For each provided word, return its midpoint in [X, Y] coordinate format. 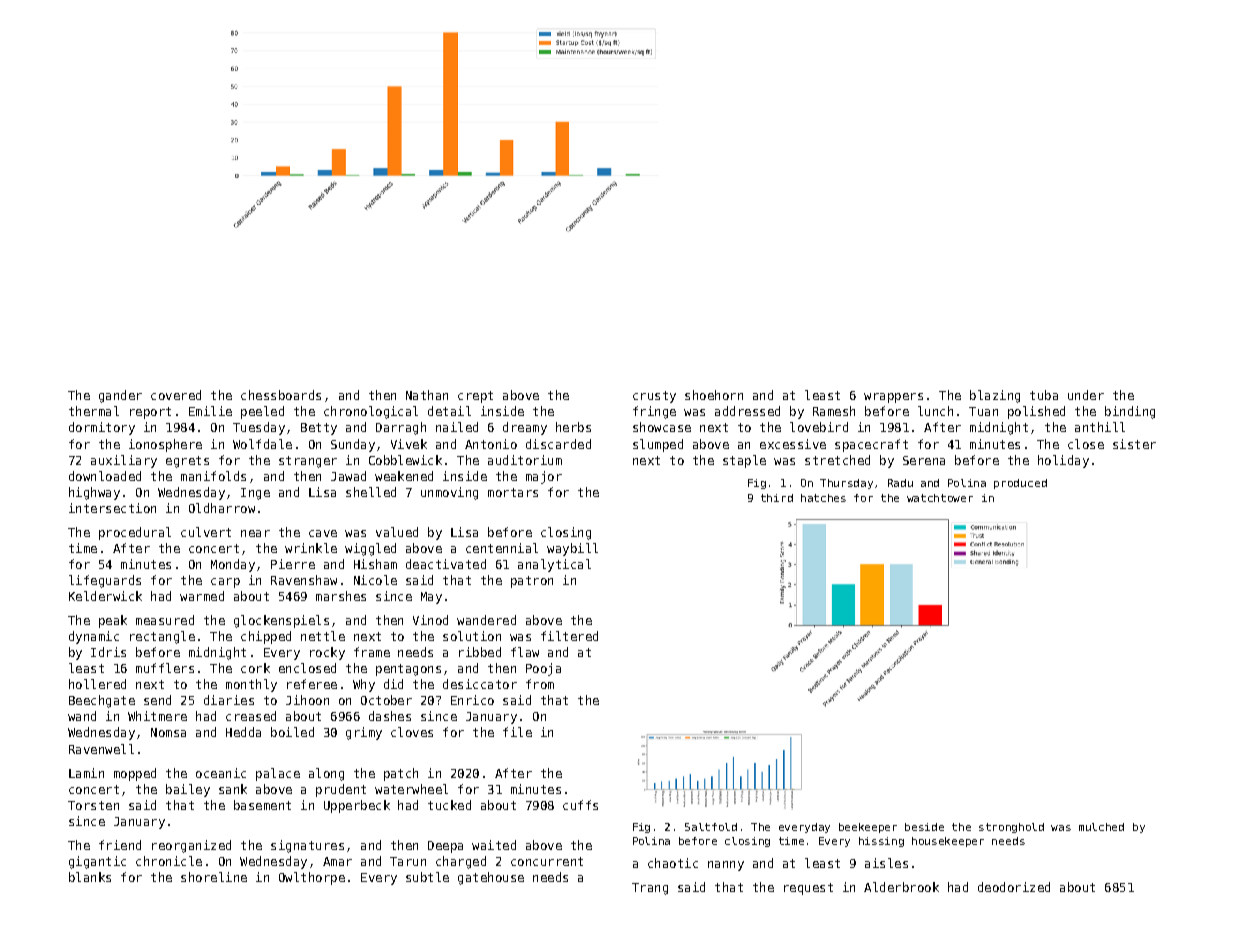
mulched [1101, 827]
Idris [108, 652]
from [540, 684]
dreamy [525, 428]
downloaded [105, 476]
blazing [995, 396]
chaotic [673, 863]
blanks [90, 877]
